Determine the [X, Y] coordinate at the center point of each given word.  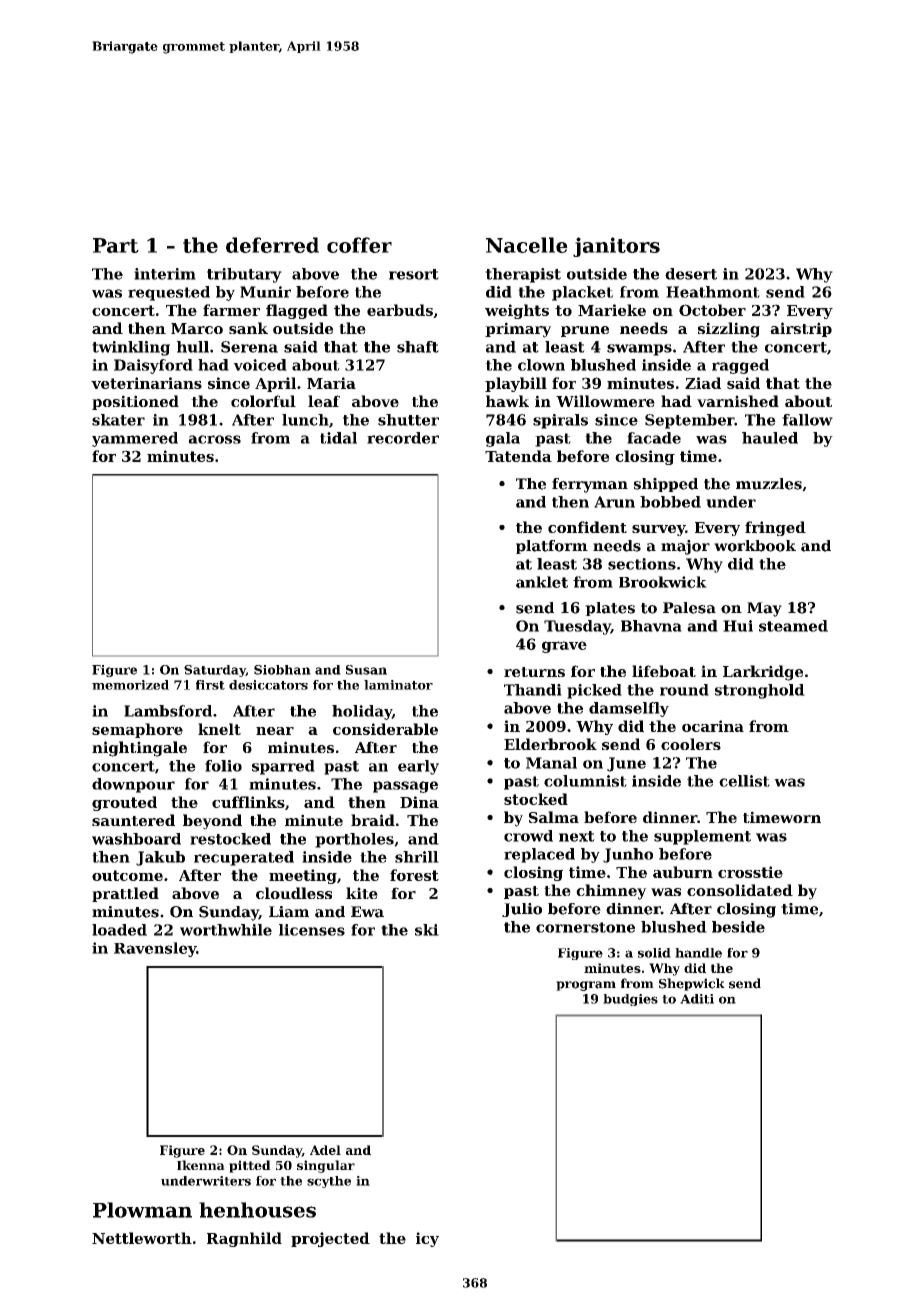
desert [691, 274]
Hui [738, 626]
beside [738, 927]
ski [427, 930]
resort [414, 274]
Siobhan [282, 670]
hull [193, 347]
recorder [403, 438]
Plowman [142, 1210]
